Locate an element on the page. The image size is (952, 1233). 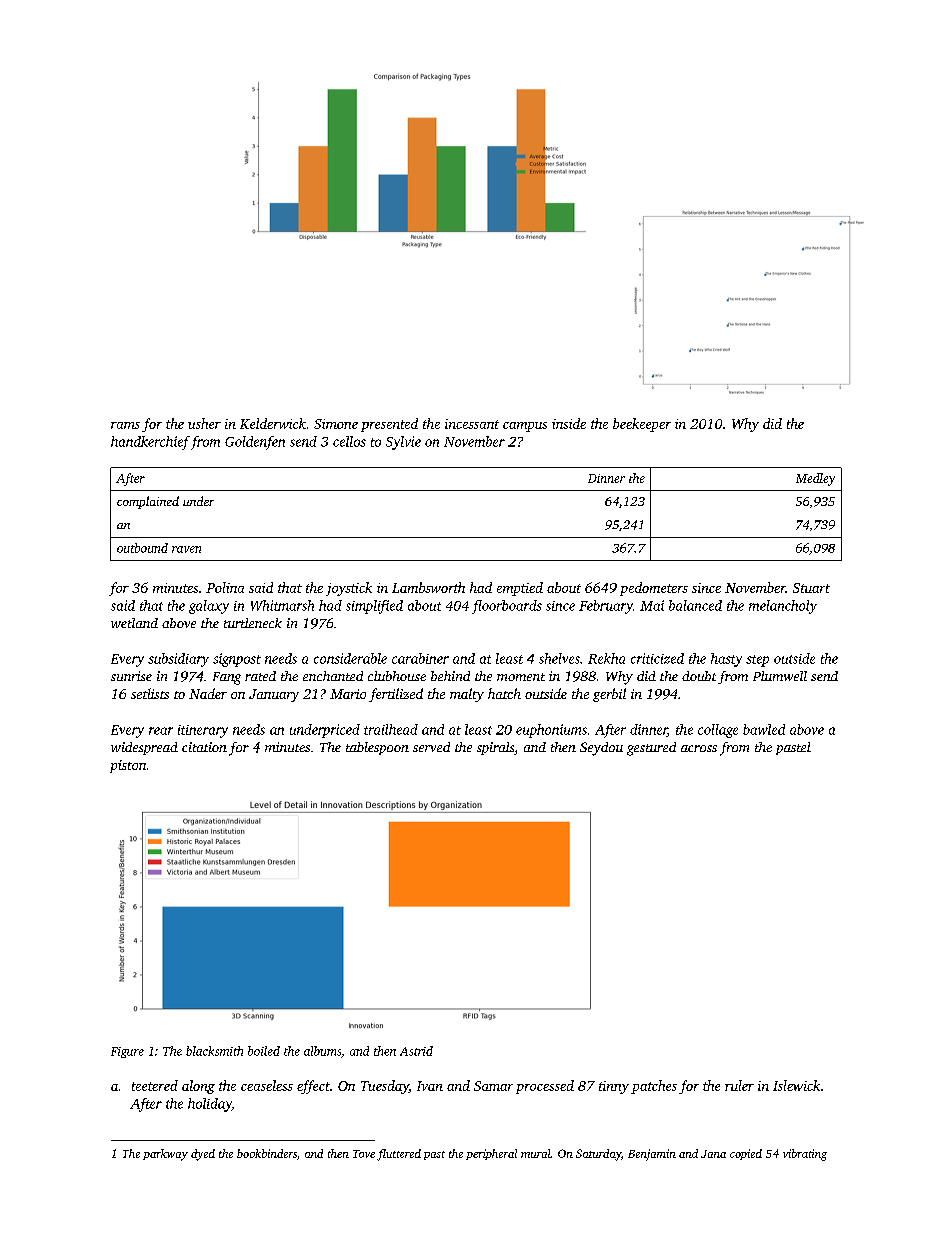
joystick is located at coordinates (349, 589).
